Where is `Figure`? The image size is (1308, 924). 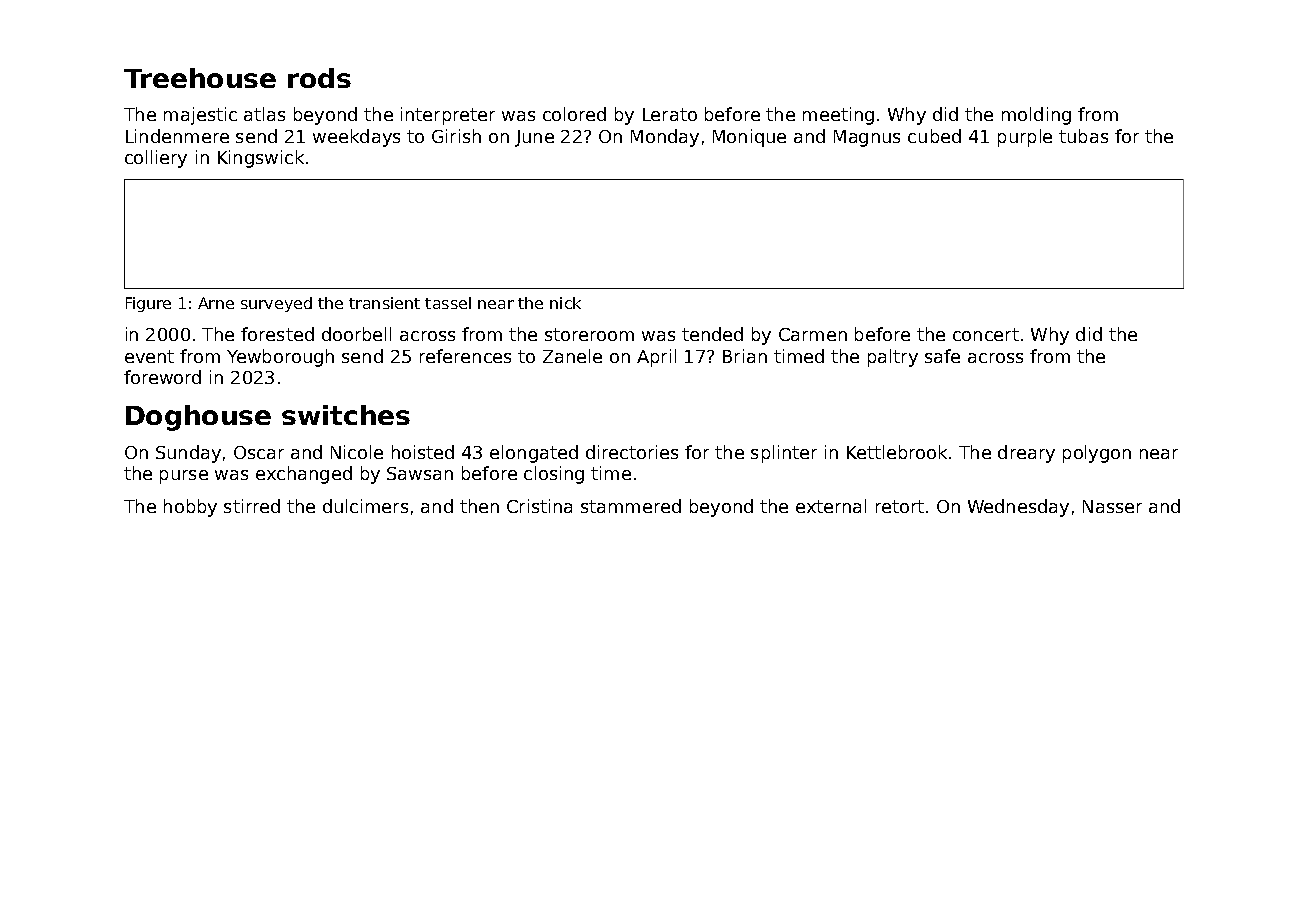 Figure is located at coordinates (148, 304).
